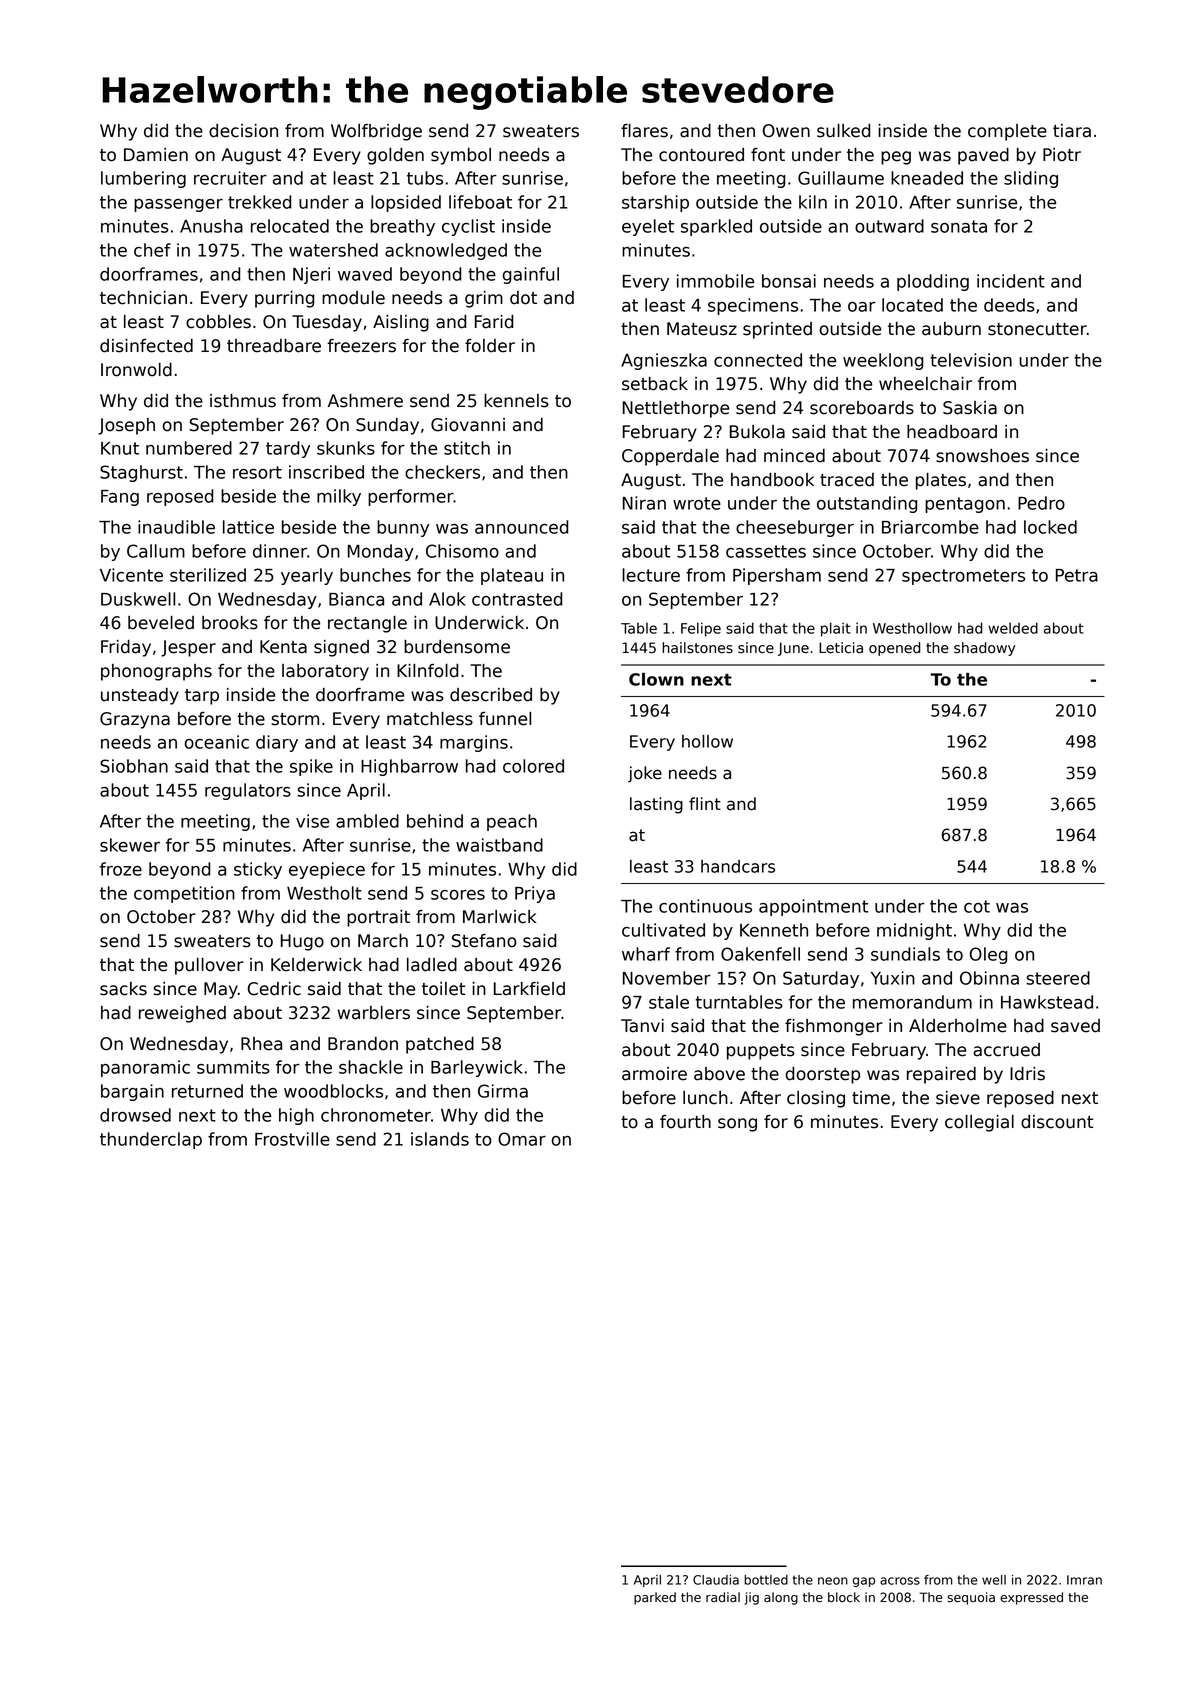 The image size is (1204, 1703). I want to click on Frostville, so click(292, 1139).
